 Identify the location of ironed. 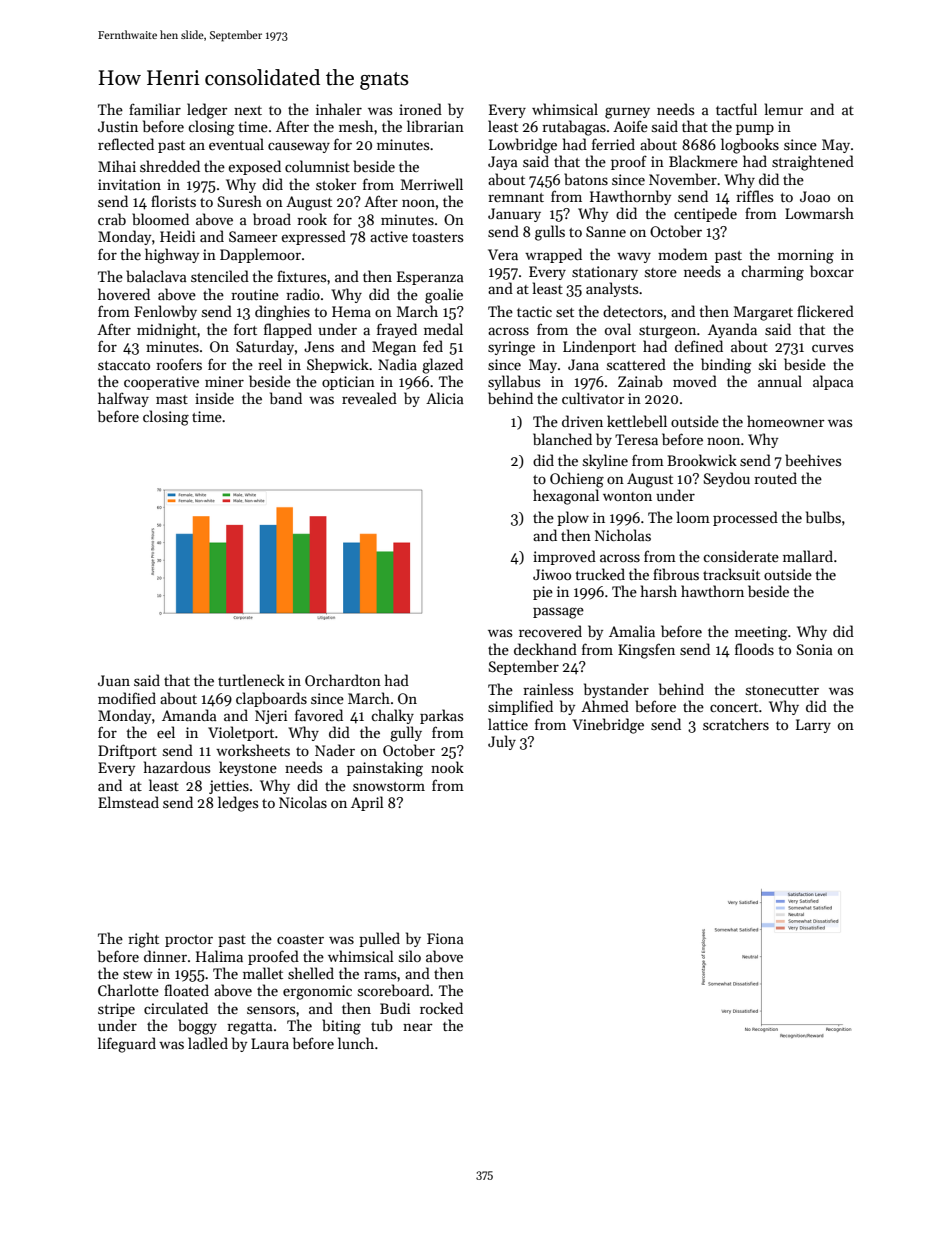
(420, 109).
